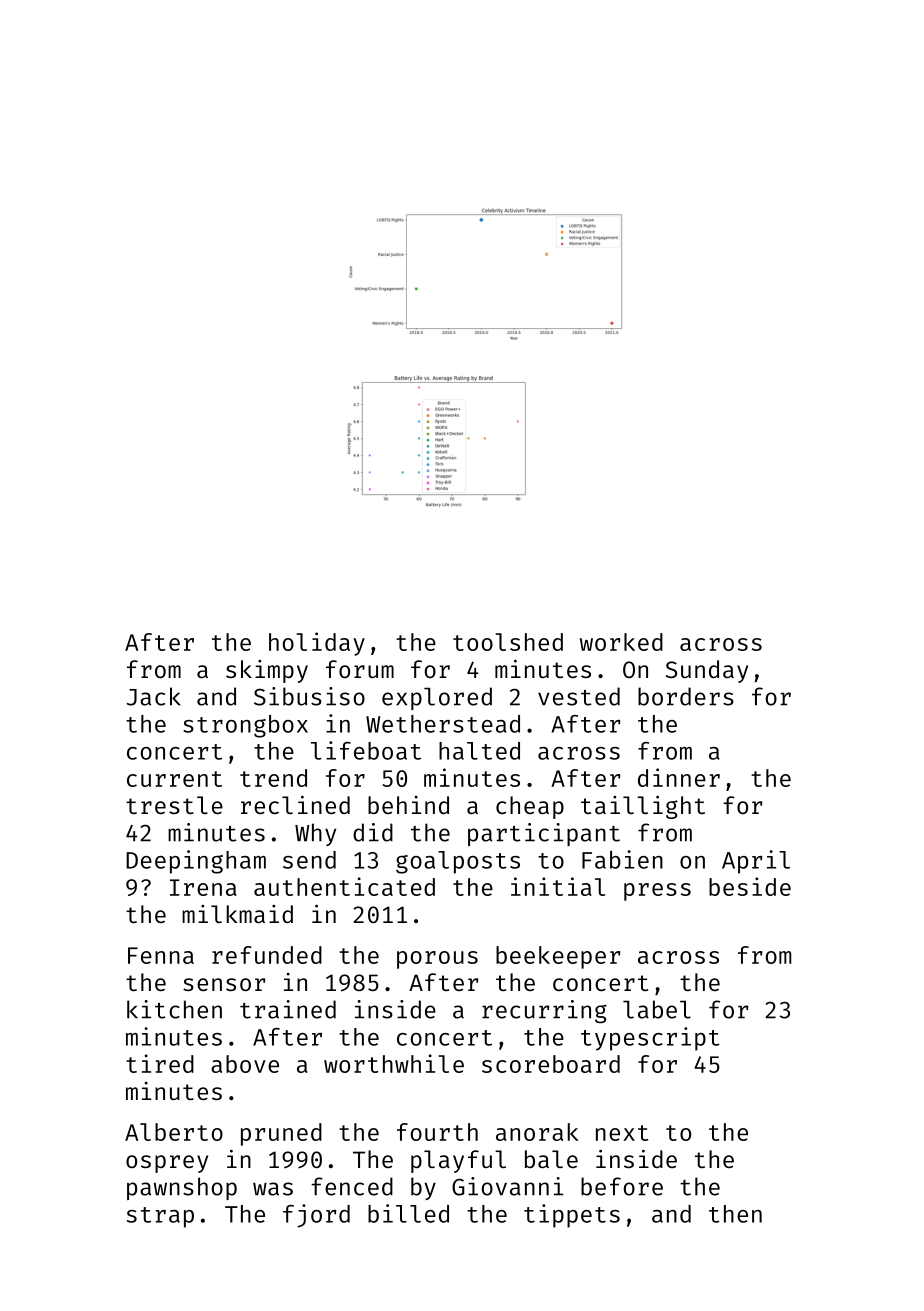 This page has height=1311, width=924. What do you see at coordinates (182, 1188) in the page?
I see `pawnshop` at bounding box center [182, 1188].
